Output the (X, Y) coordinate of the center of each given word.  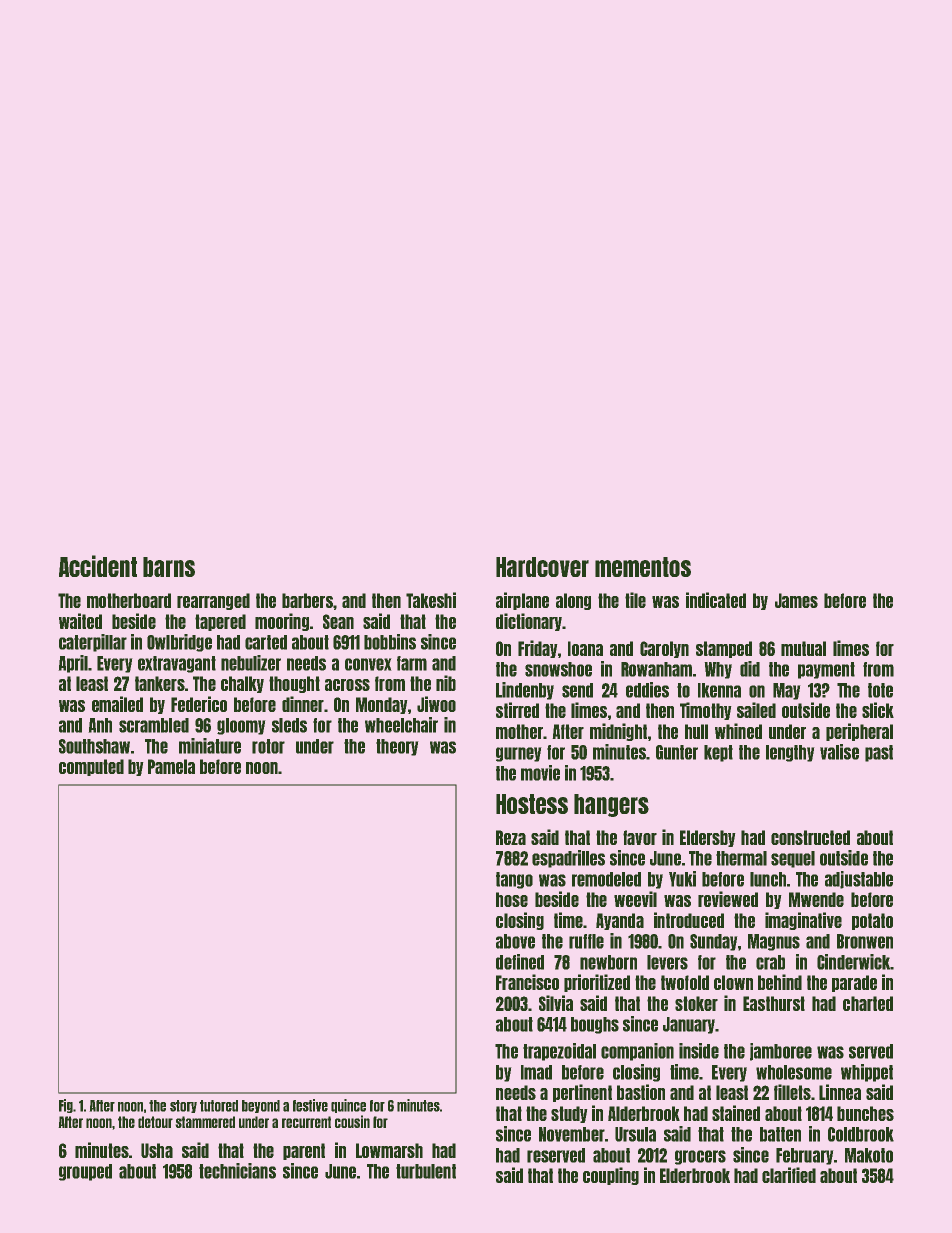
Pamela (171, 766)
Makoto (869, 1155)
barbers (307, 600)
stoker (696, 1003)
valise (839, 752)
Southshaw (94, 746)
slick (878, 710)
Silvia (556, 1003)
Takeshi (431, 600)
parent (304, 1151)
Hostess (532, 804)
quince (348, 1106)
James (796, 600)
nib (446, 683)
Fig (66, 1106)
